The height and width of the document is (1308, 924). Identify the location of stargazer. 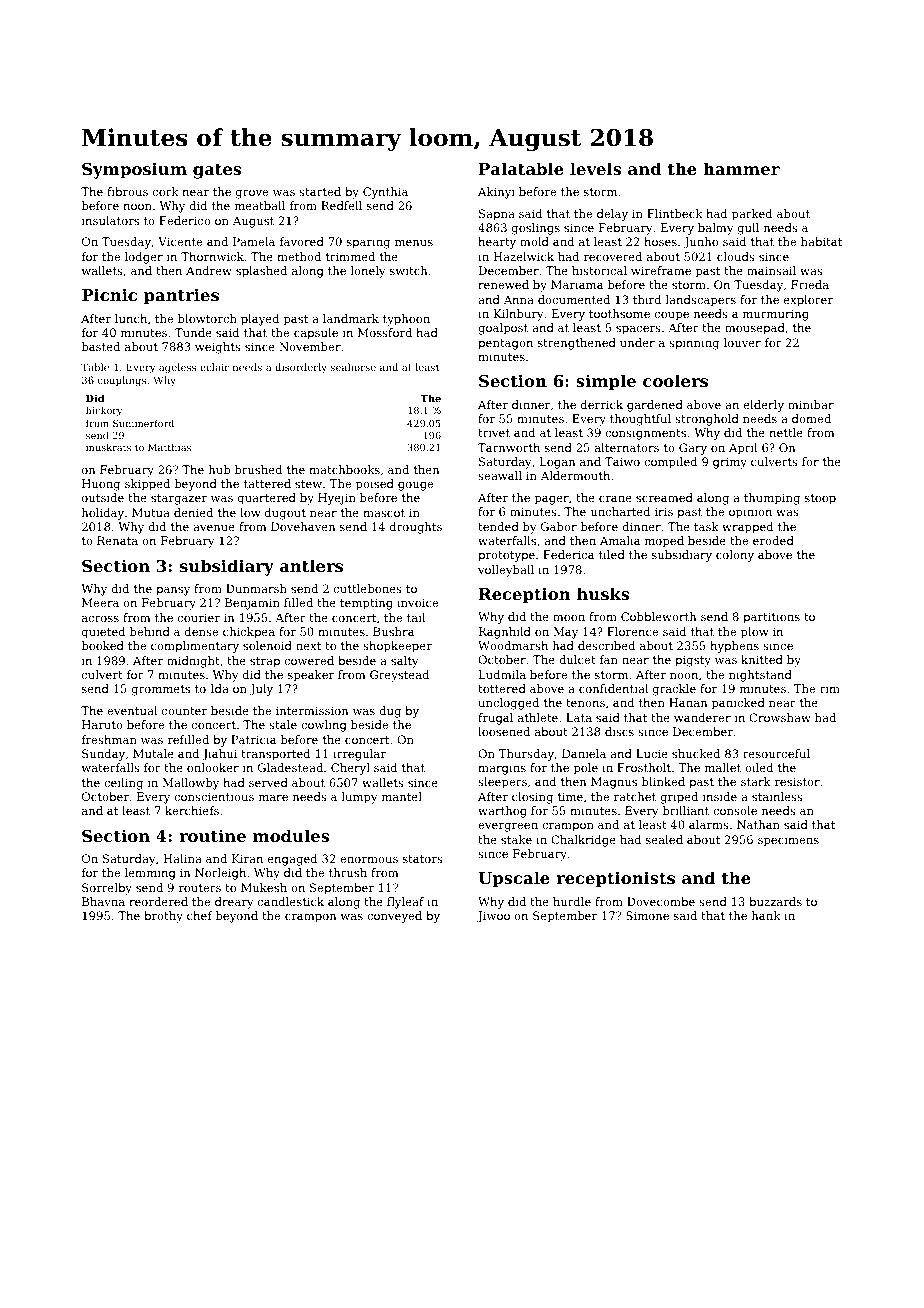
(179, 499).
